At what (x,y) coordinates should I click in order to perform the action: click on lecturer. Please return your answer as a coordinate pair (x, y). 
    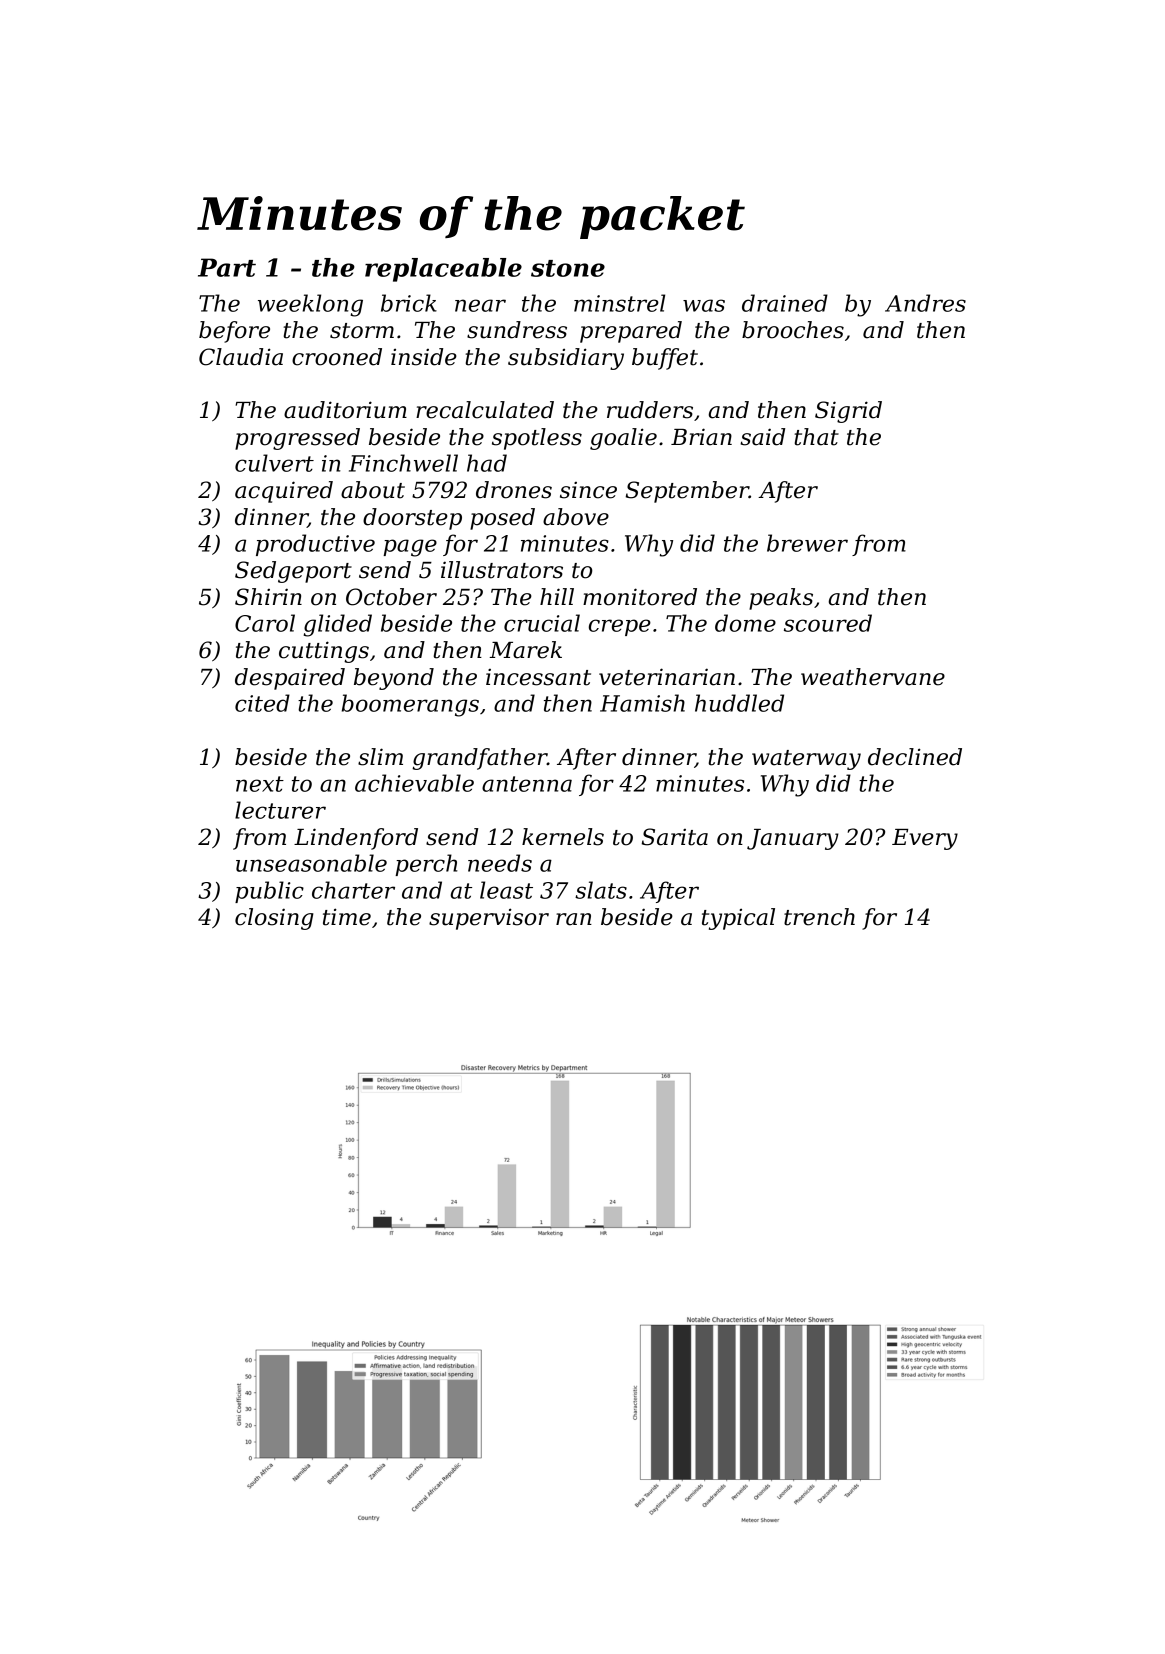
    Looking at the image, I should click on (280, 810).
